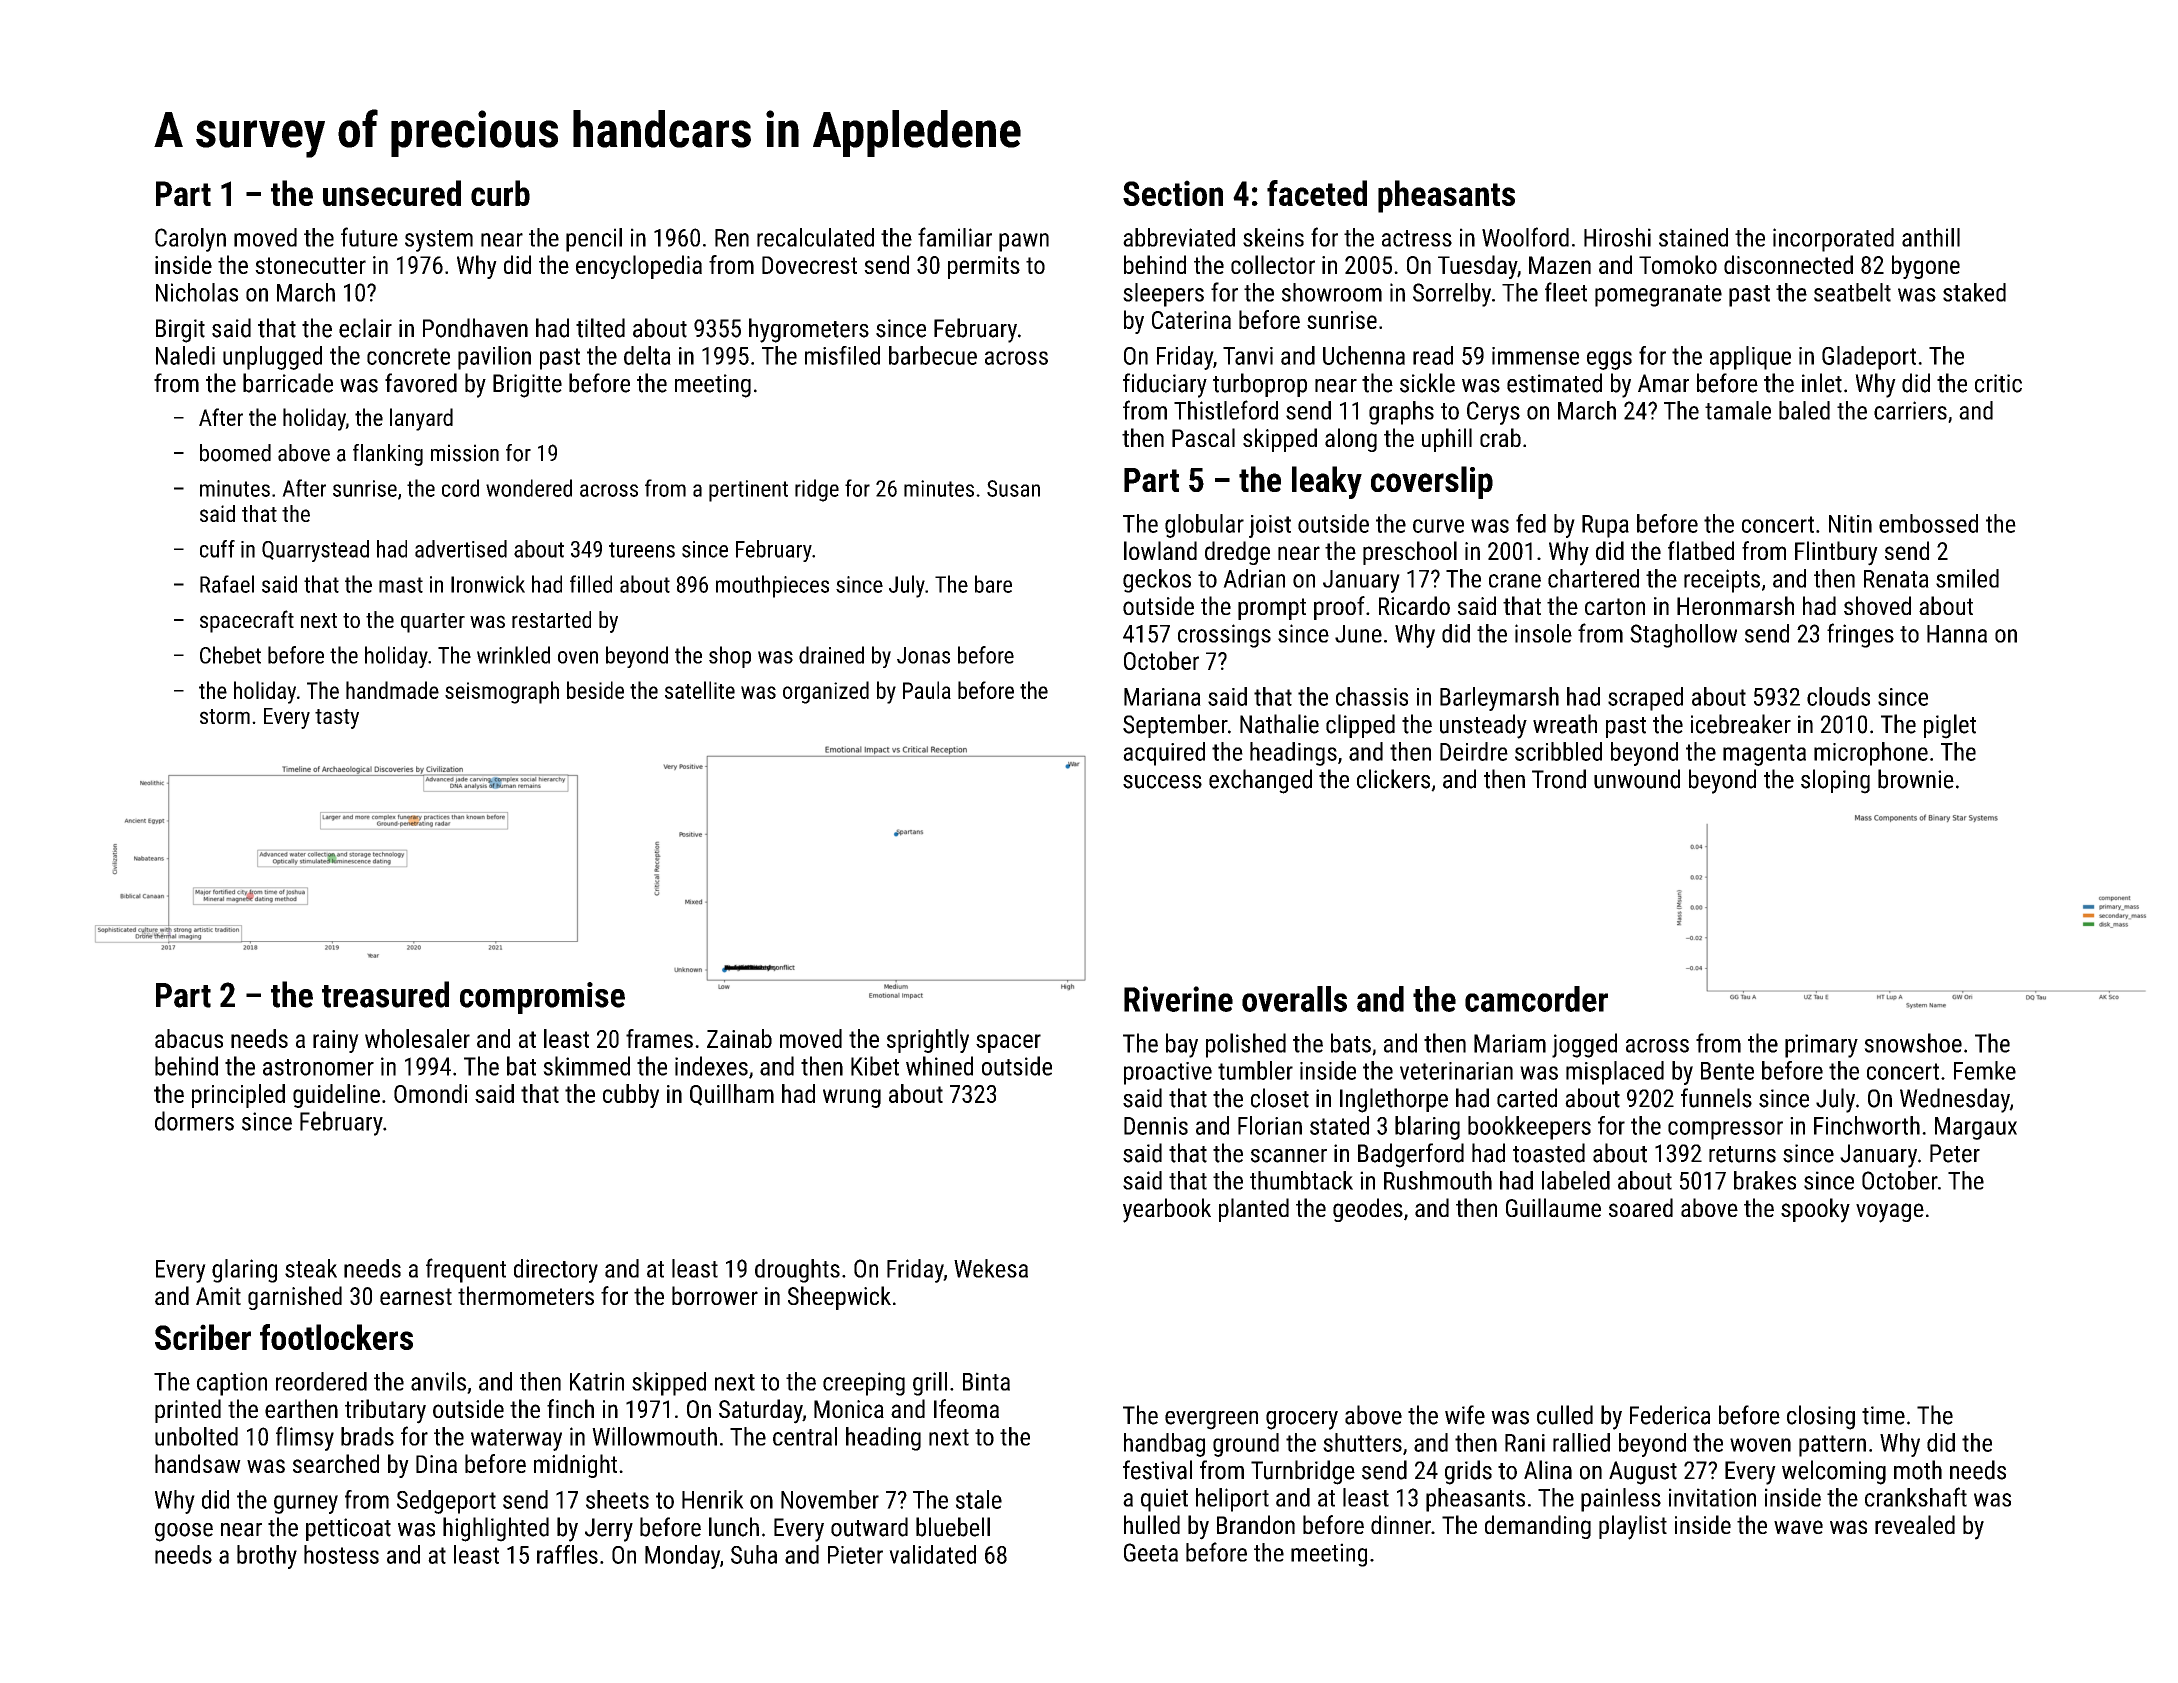 The width and height of the document is (2178, 1683). I want to click on Heronmarsh, so click(1735, 605).
